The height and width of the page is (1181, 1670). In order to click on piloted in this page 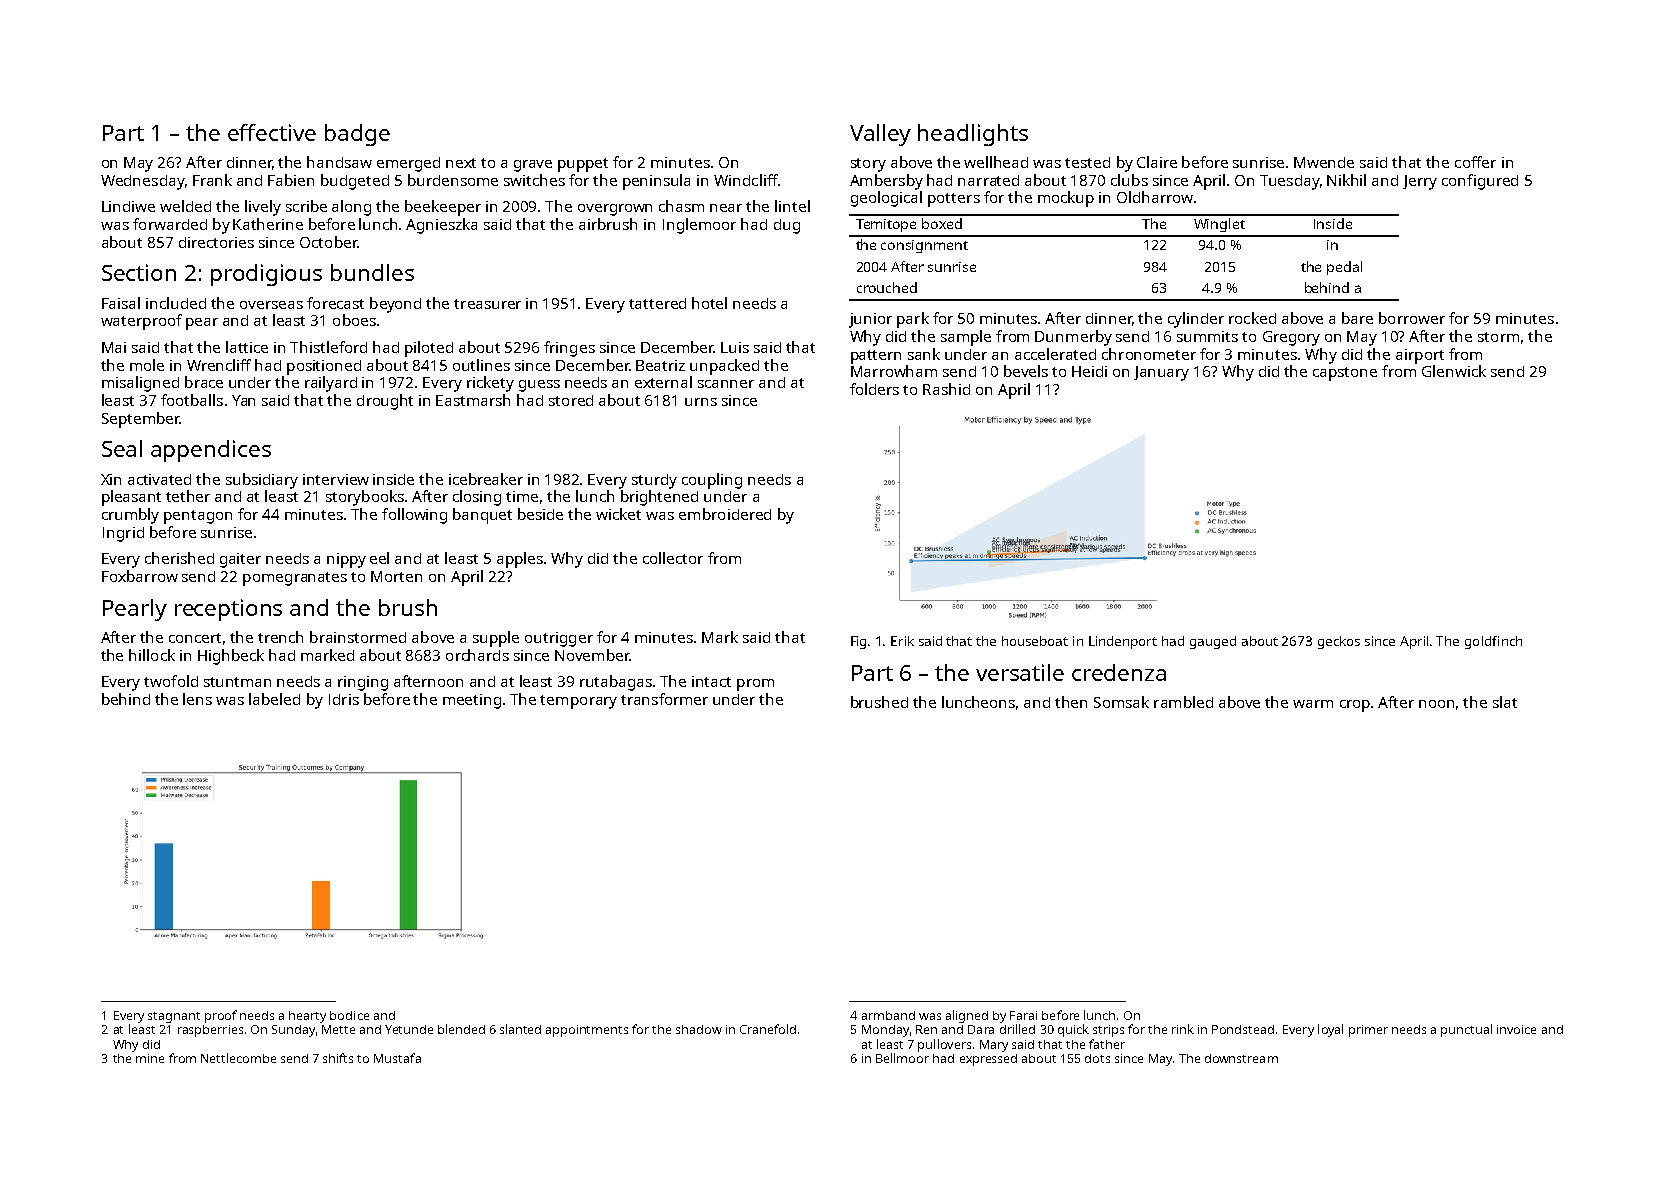, I will do `click(429, 349)`.
